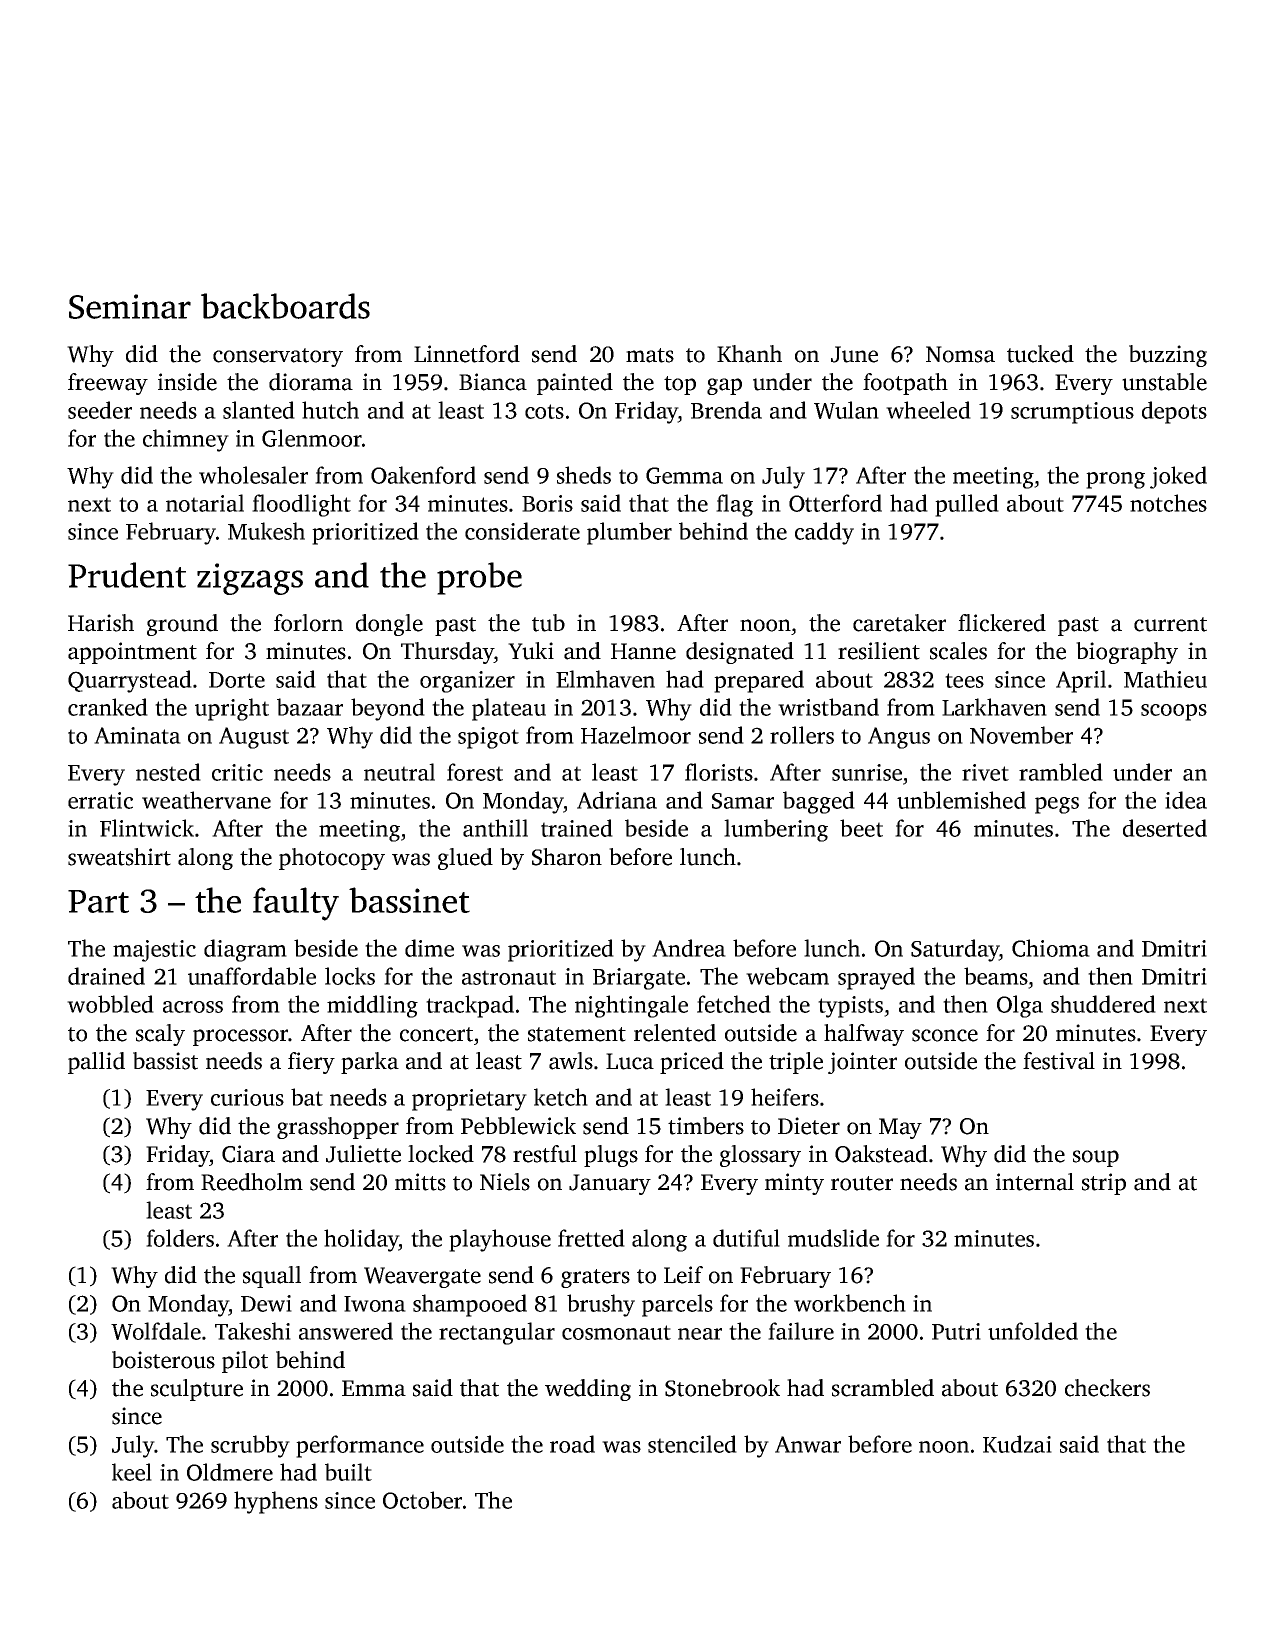 This image has height=1650, width=1275. I want to click on unfolded, so click(1033, 1331).
